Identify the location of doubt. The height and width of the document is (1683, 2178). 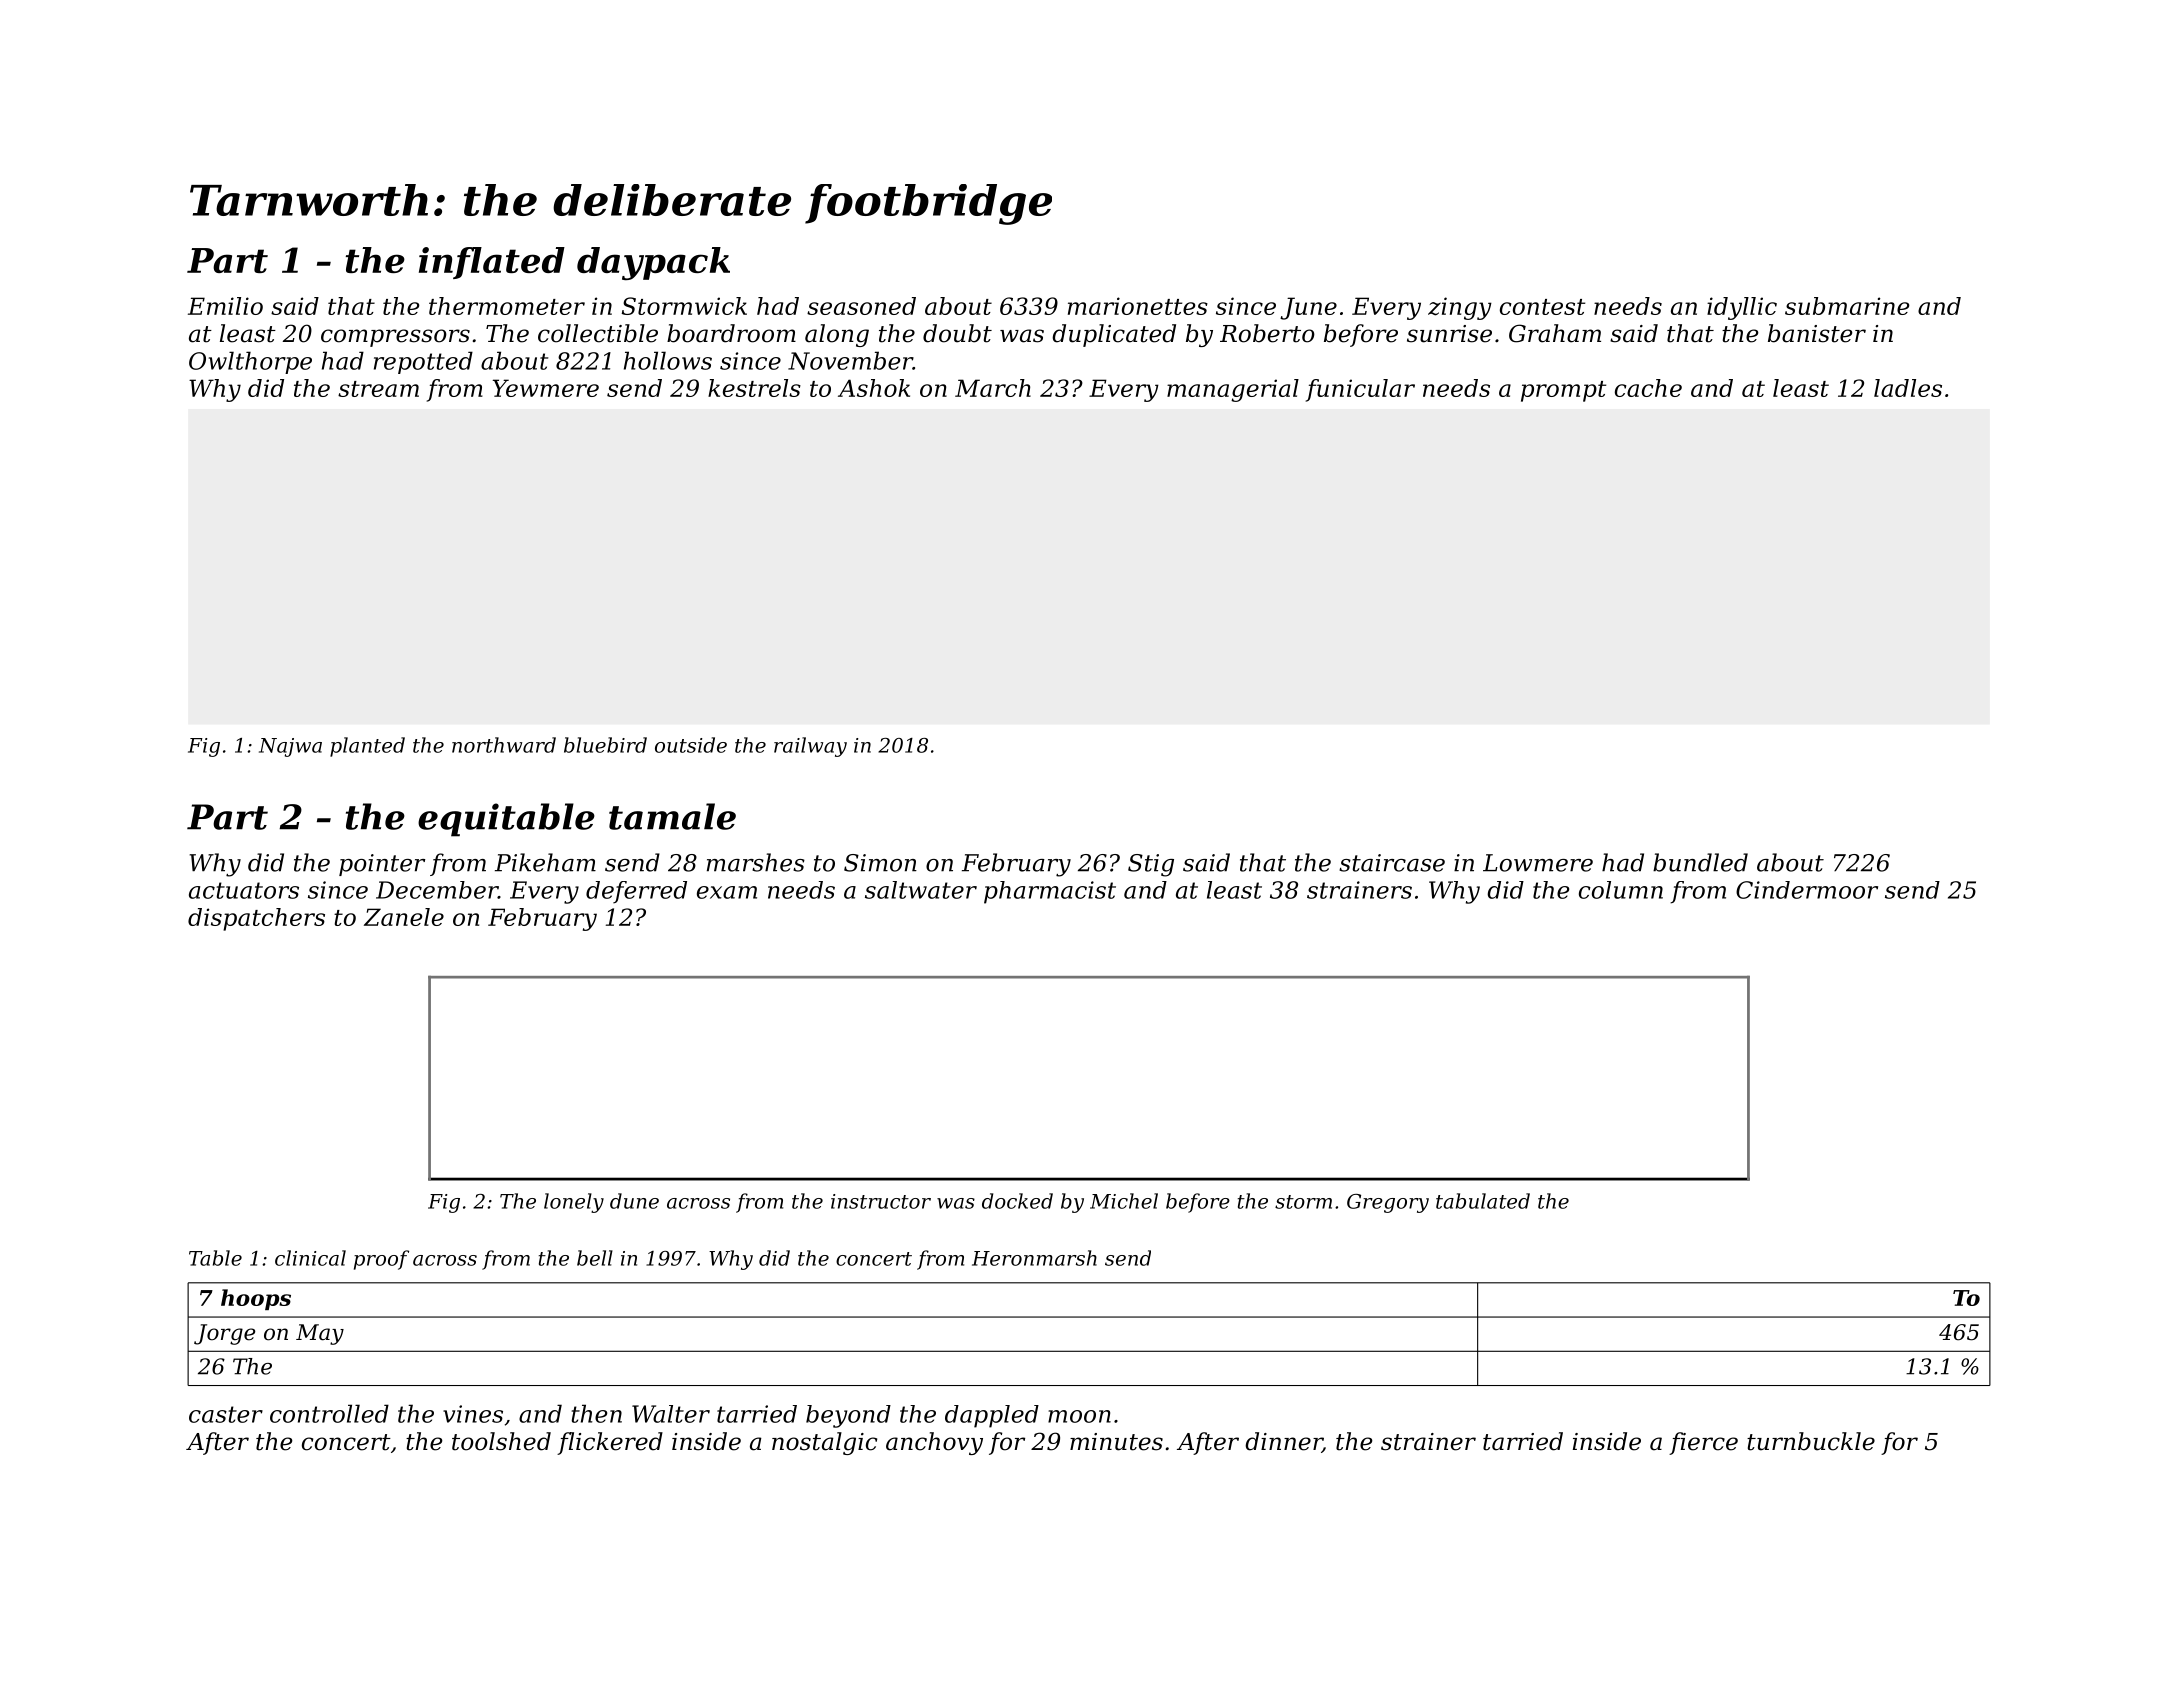
(957, 333).
